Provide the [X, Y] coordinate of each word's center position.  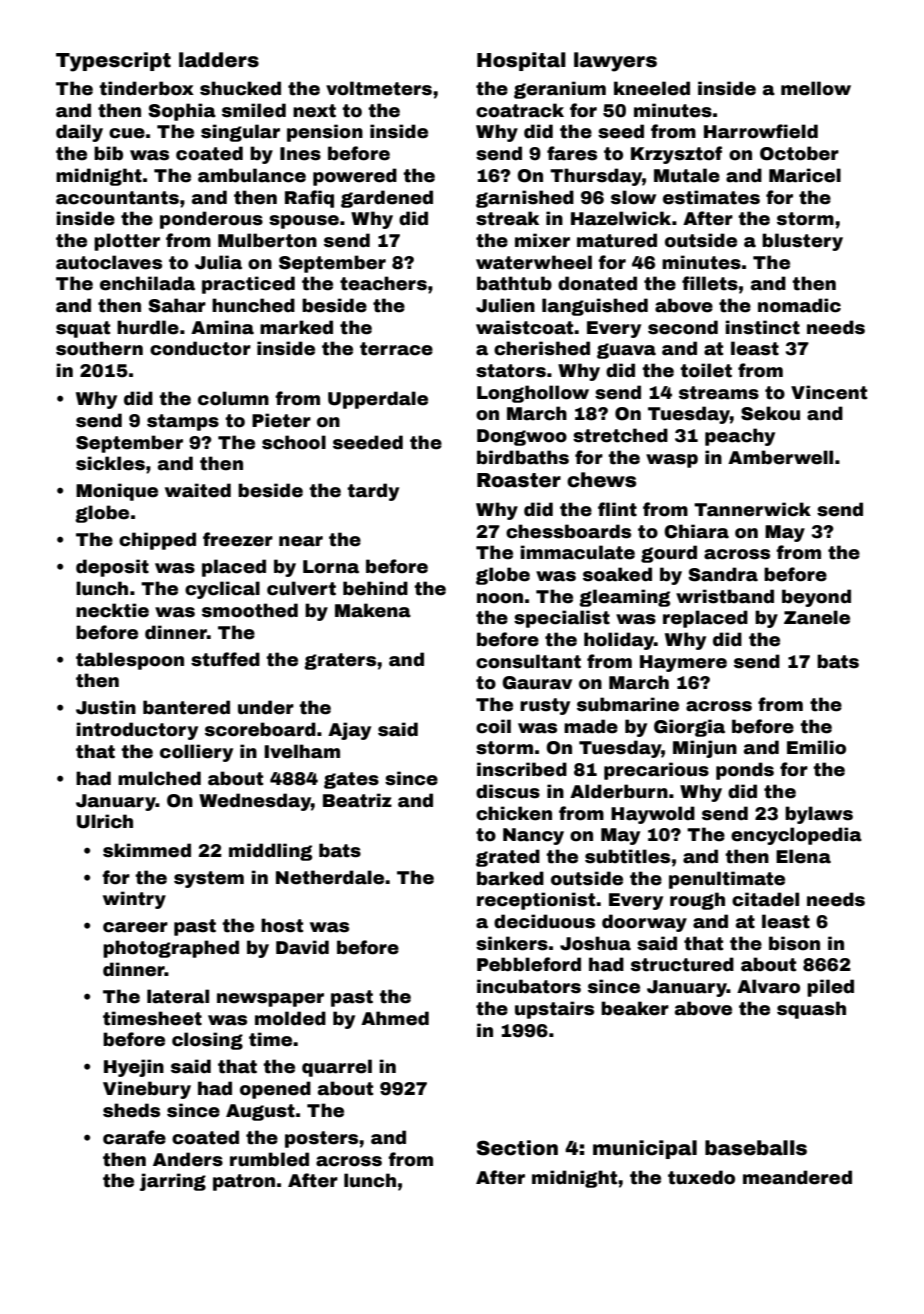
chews [601, 480]
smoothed [250, 610]
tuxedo [701, 1177]
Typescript [113, 62]
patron [244, 1182]
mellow [816, 88]
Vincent [829, 392]
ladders [219, 60]
